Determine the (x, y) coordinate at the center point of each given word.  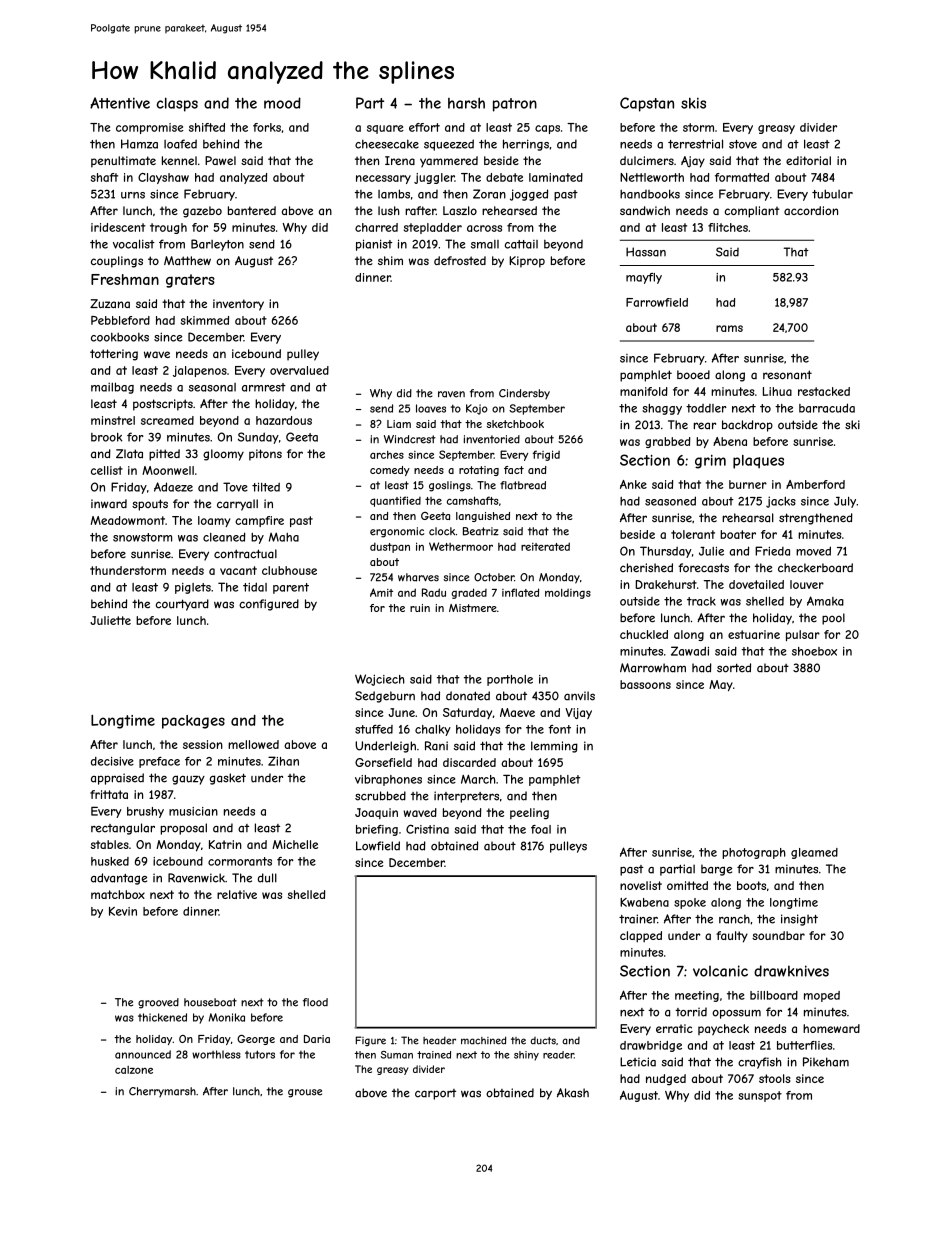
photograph (754, 853)
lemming (554, 747)
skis (693, 103)
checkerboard (815, 568)
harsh (466, 103)
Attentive (120, 103)
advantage (119, 879)
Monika (227, 1017)
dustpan (390, 547)
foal (541, 829)
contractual (245, 554)
